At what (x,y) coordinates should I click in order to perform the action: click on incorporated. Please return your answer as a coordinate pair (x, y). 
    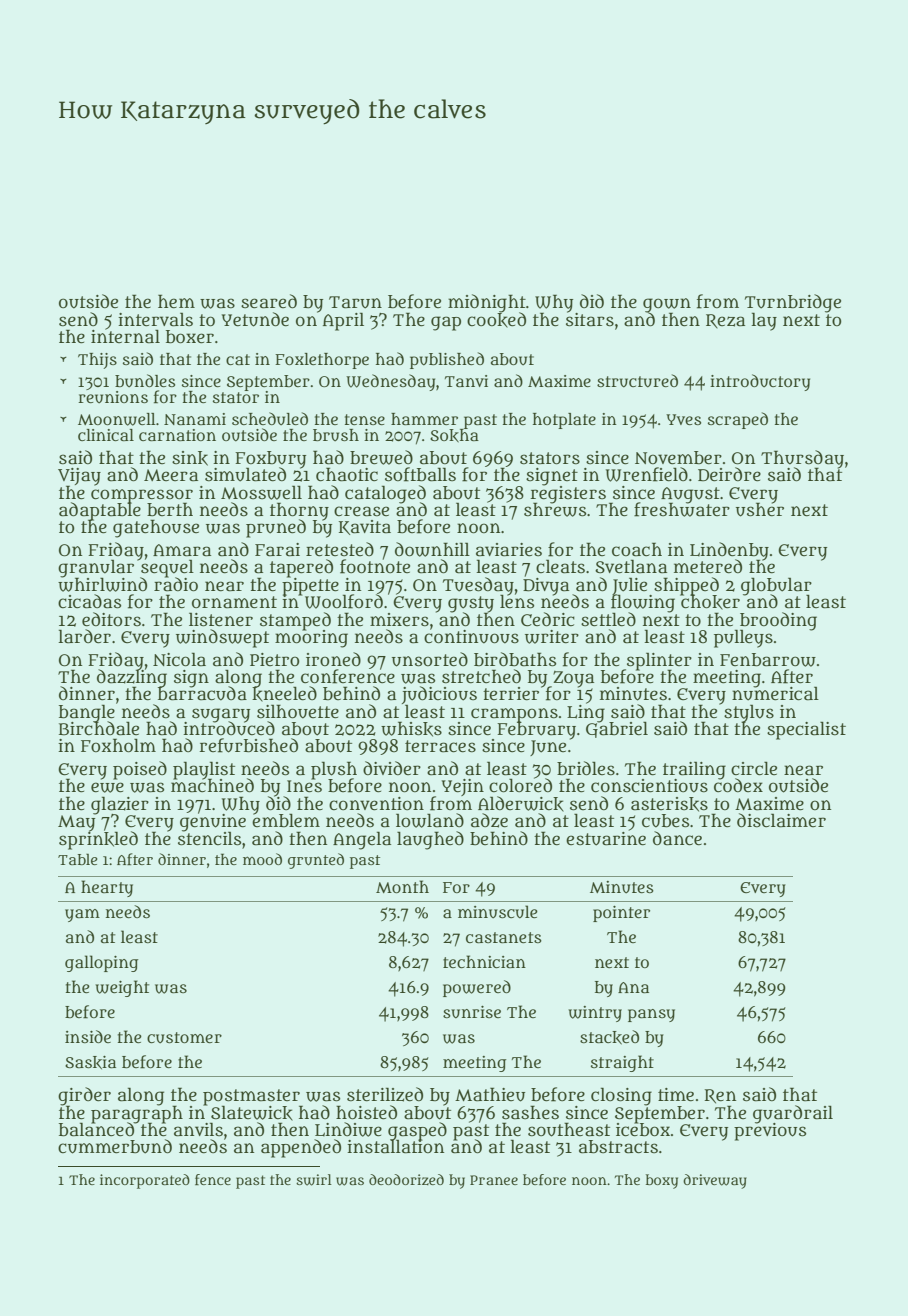
    Looking at the image, I should click on (145, 1181).
